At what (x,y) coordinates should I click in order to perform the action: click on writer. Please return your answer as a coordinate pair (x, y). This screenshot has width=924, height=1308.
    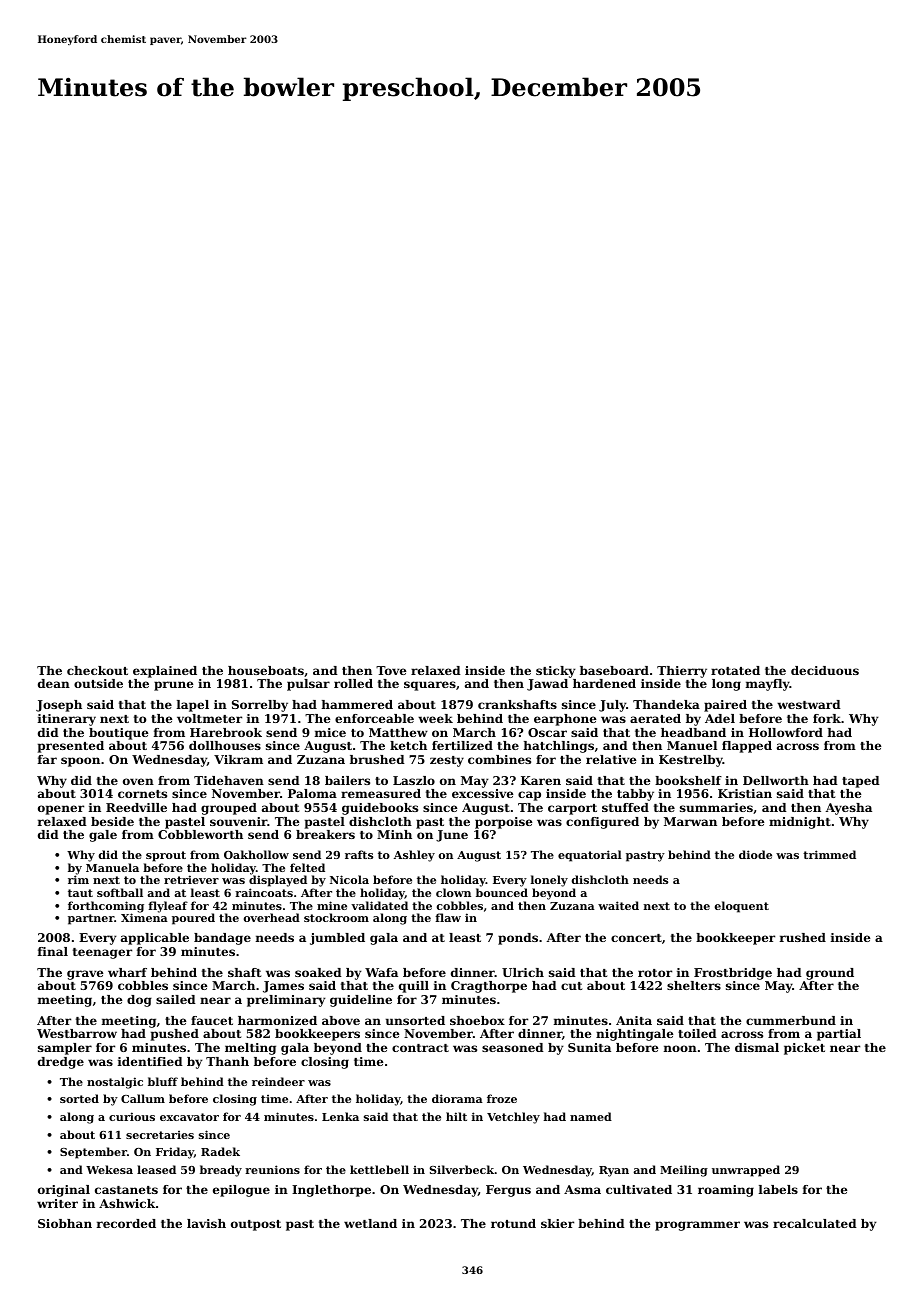
    Looking at the image, I should click on (57, 1203).
